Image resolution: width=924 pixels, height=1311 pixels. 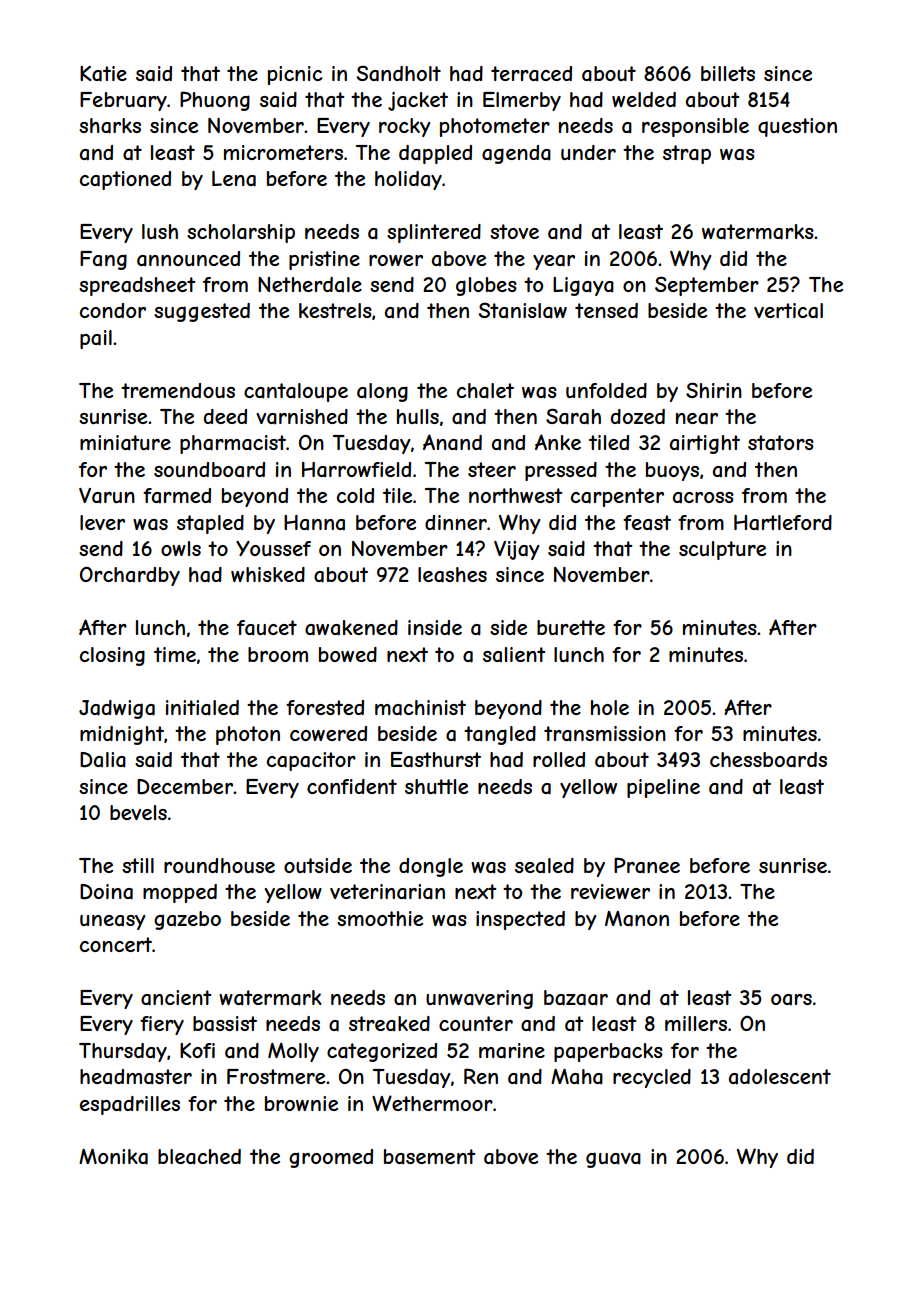 I want to click on chessboards, so click(x=768, y=760).
